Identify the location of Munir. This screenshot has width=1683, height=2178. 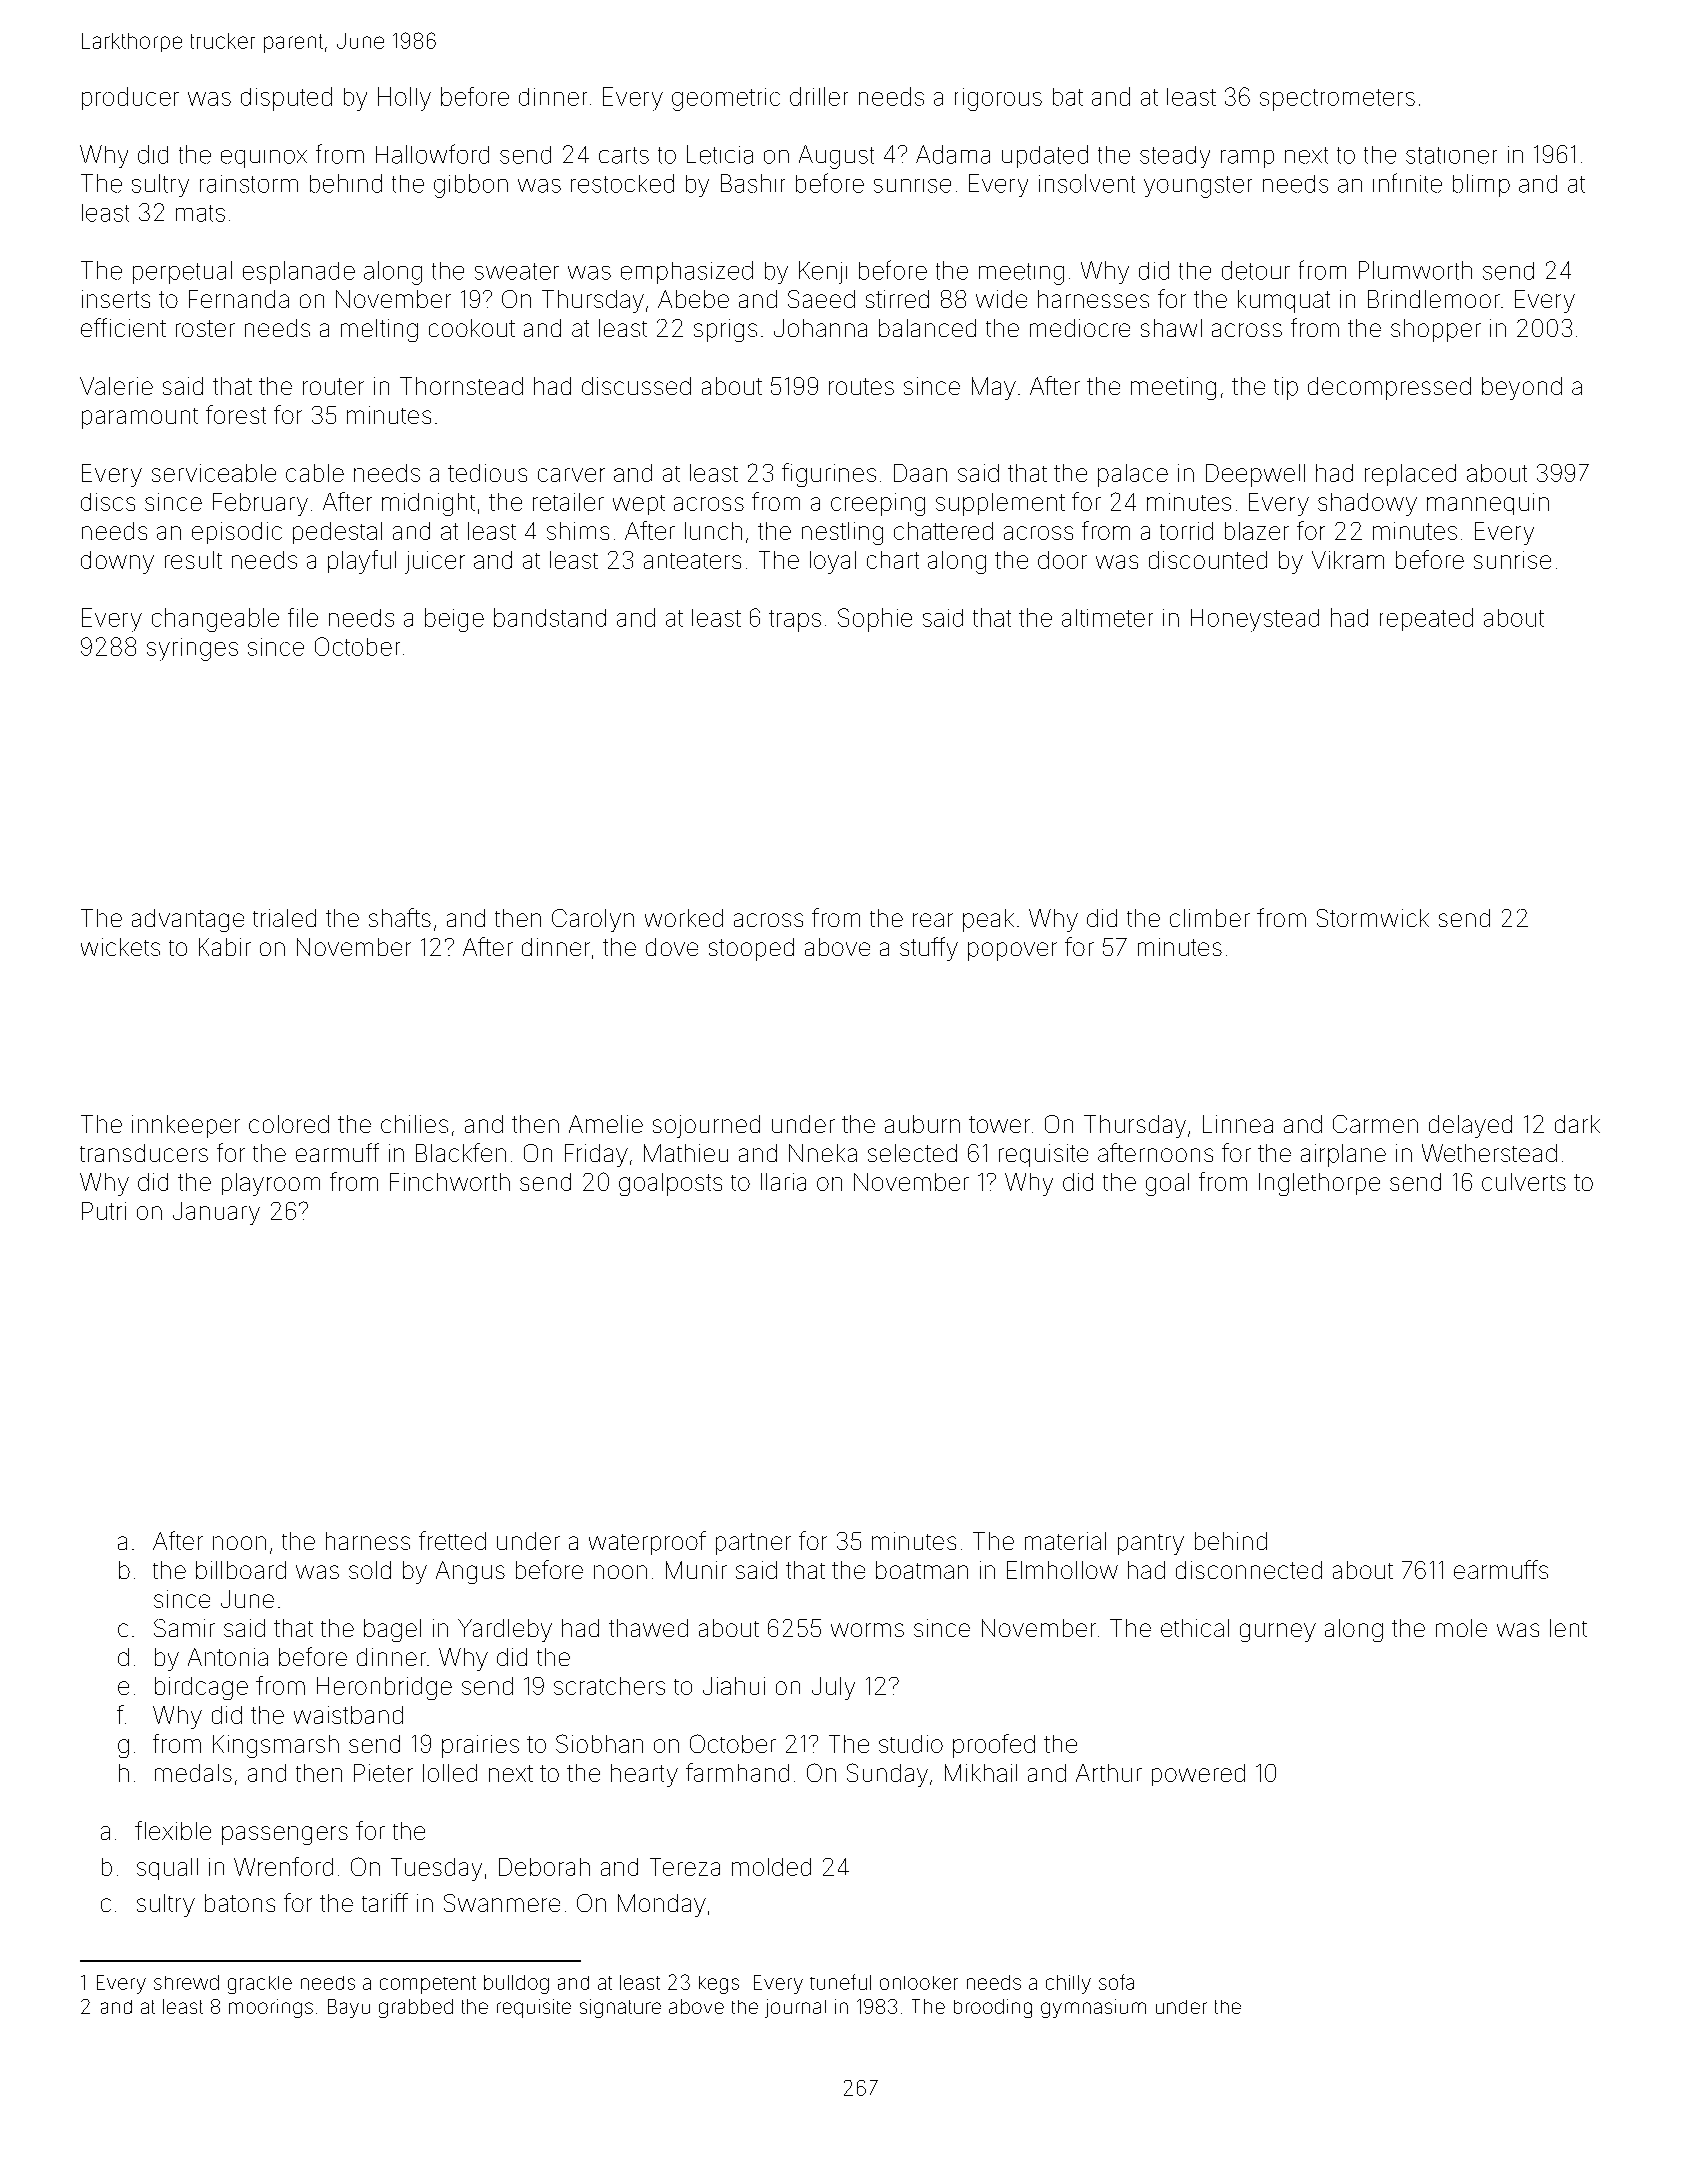
(696, 1570).
